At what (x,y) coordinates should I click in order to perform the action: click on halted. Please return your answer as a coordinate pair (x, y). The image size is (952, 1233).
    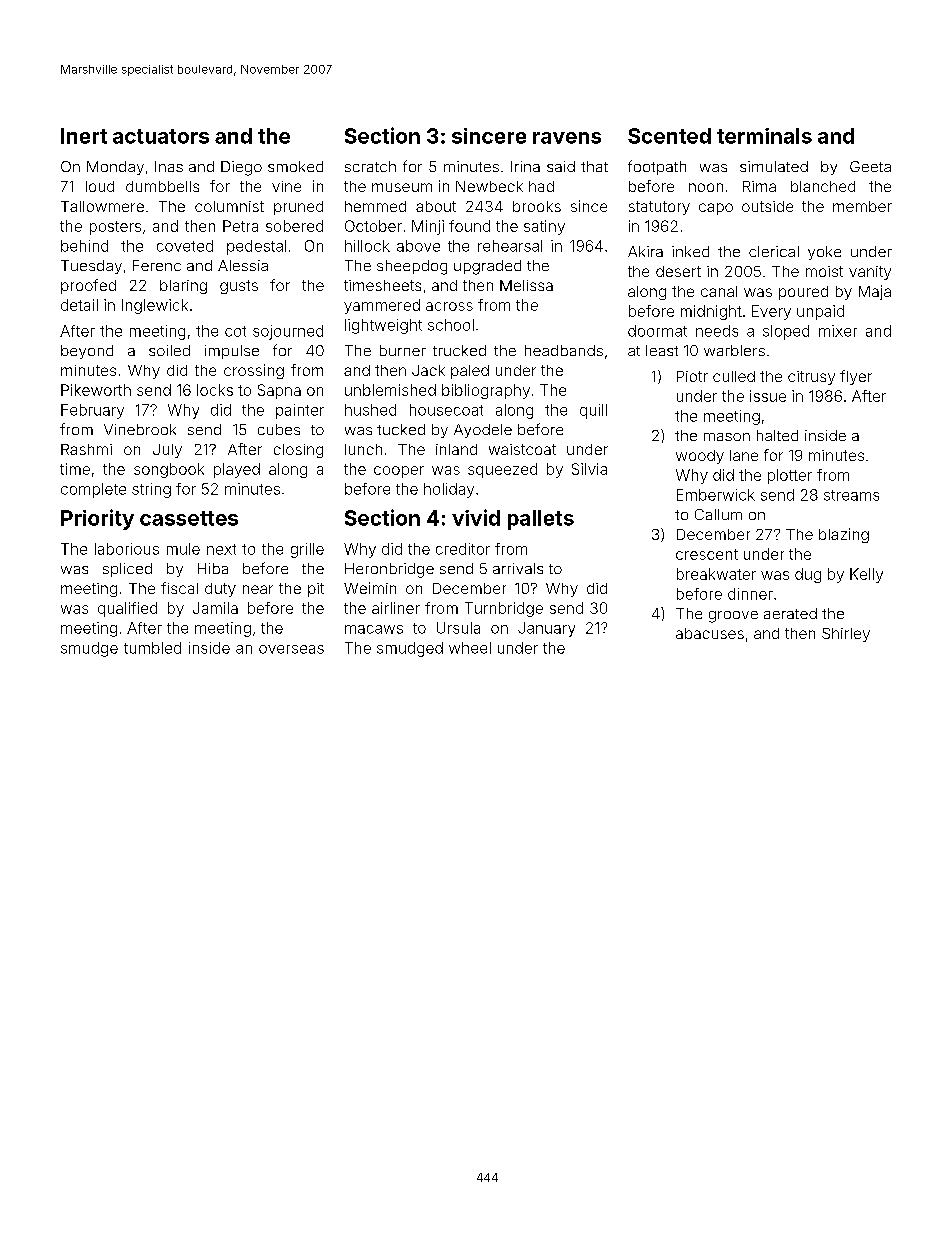
    Looking at the image, I should click on (777, 435).
